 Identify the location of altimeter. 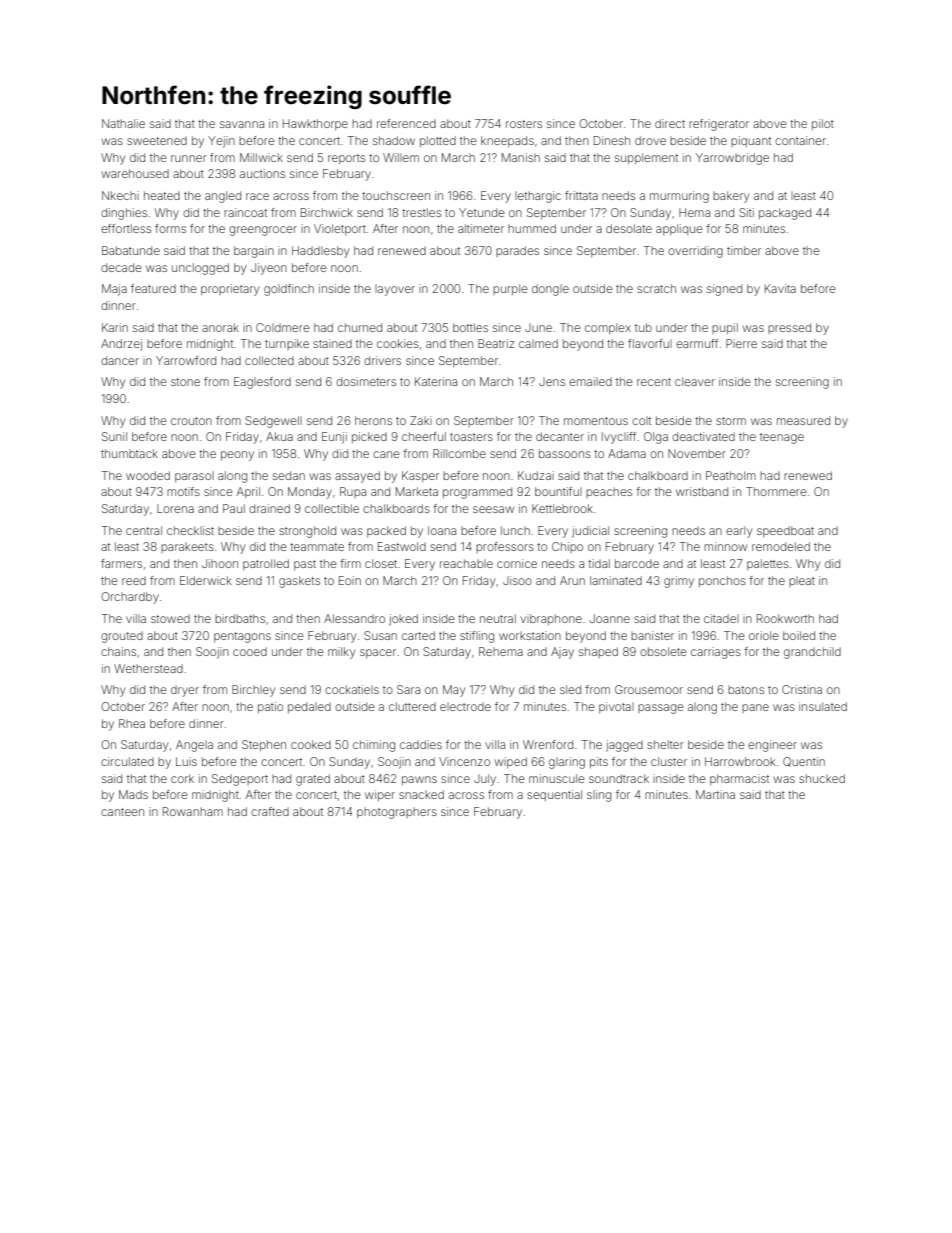
(481, 228).
